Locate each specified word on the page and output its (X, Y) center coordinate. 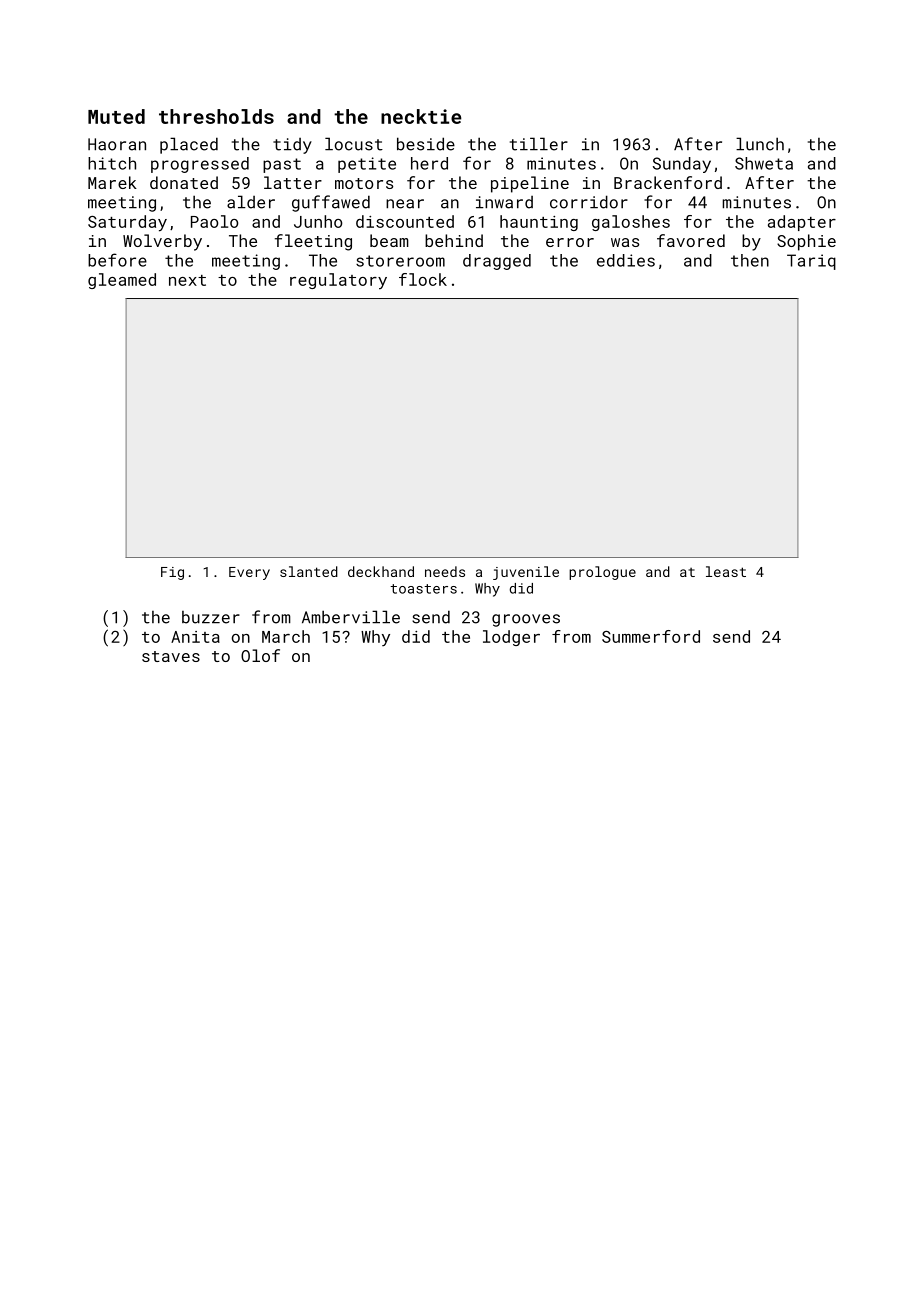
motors (364, 183)
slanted (309, 571)
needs (445, 571)
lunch (760, 144)
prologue (602, 573)
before (117, 260)
